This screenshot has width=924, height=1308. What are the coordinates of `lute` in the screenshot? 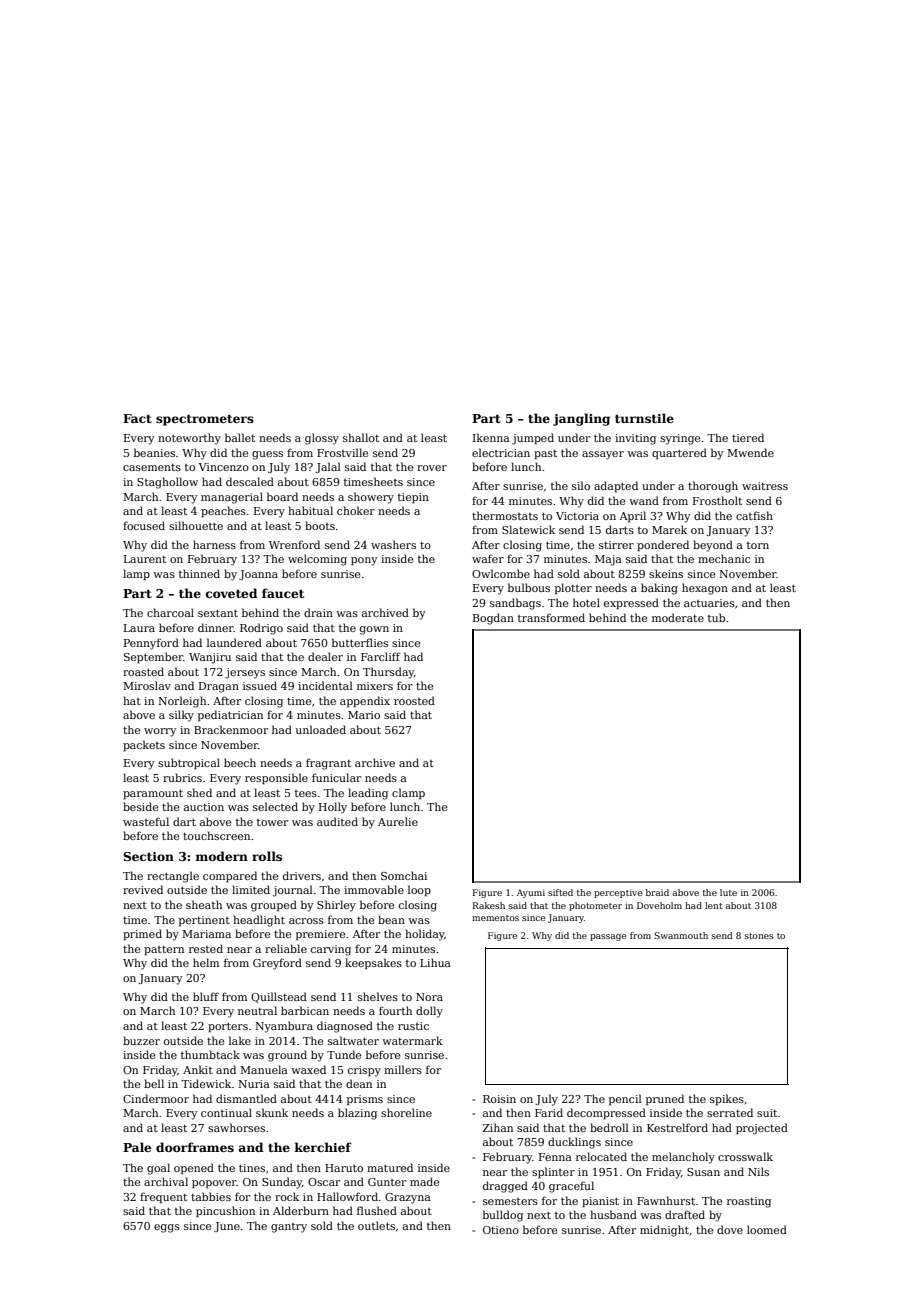 It's located at (728, 892).
